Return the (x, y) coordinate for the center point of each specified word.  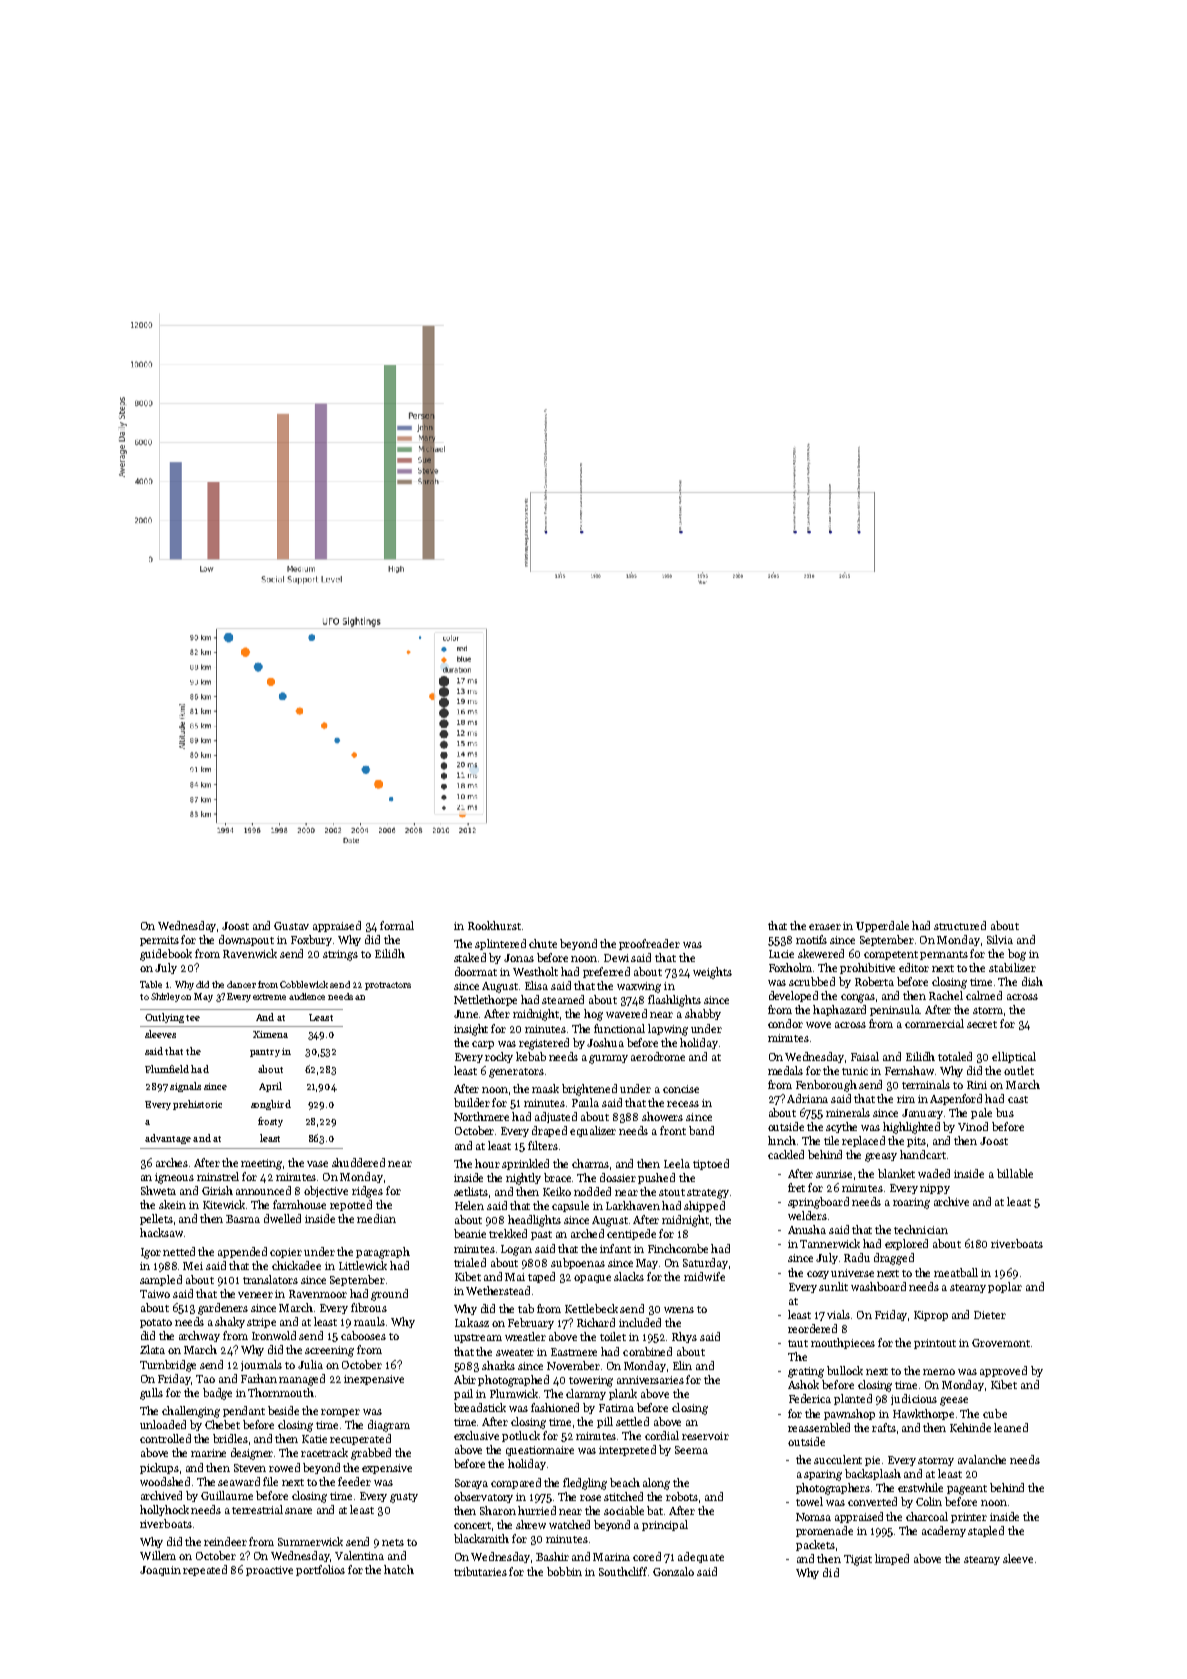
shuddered (358, 1162)
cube (995, 1413)
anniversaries (650, 1380)
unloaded (163, 1424)
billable (1015, 1173)
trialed (470, 1262)
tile (831, 1140)
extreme (269, 997)
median (376, 1218)
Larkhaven (633, 1205)
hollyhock (164, 1510)
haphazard (839, 1010)
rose (590, 1498)
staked (470, 957)
